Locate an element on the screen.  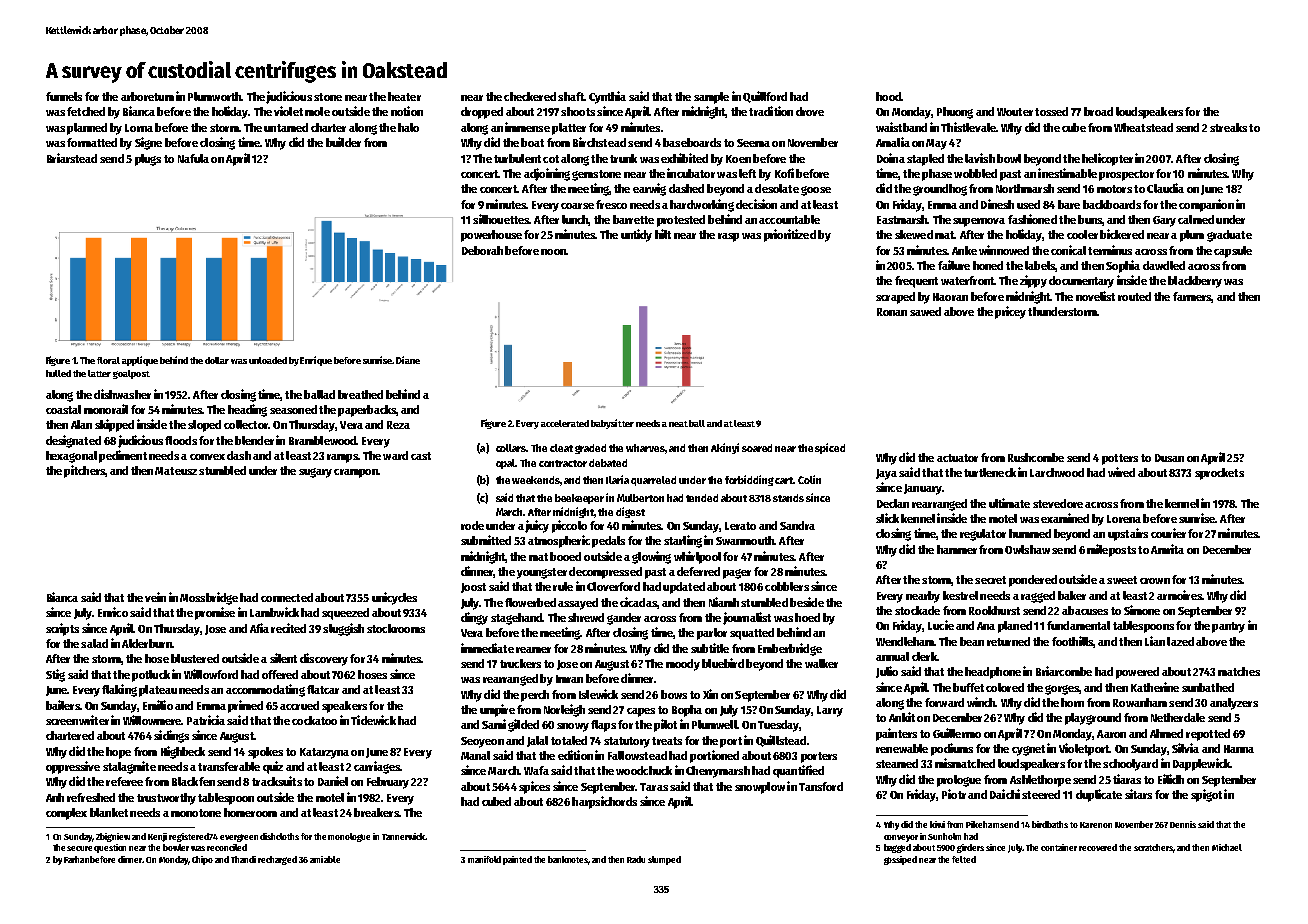
sprockets is located at coordinates (1219, 474).
